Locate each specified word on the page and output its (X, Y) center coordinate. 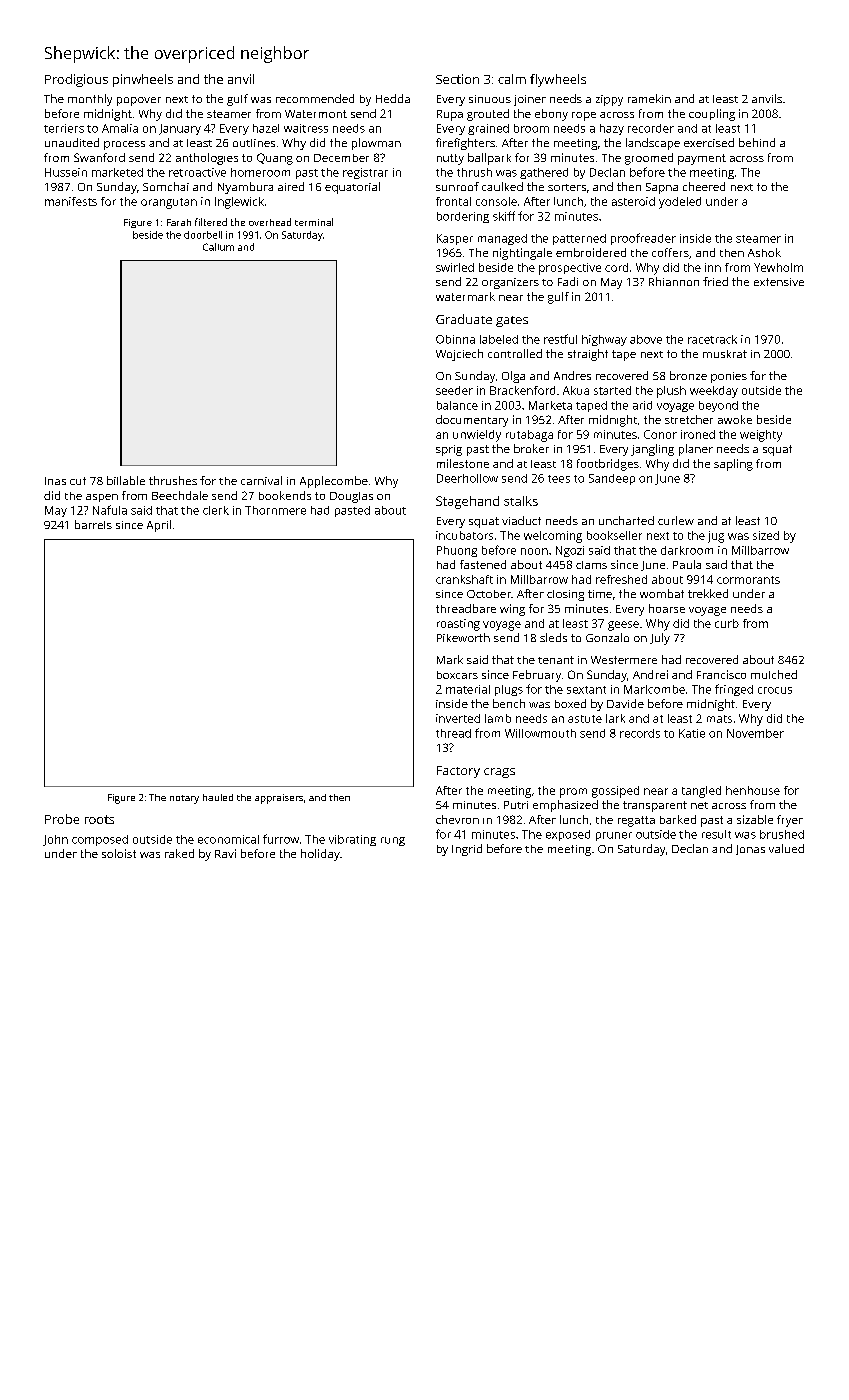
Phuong (457, 551)
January (180, 129)
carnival (261, 480)
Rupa (450, 115)
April (159, 526)
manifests (71, 201)
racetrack (712, 339)
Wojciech (459, 355)
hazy (612, 129)
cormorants (748, 580)
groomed (649, 159)
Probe (62, 819)
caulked (502, 186)
